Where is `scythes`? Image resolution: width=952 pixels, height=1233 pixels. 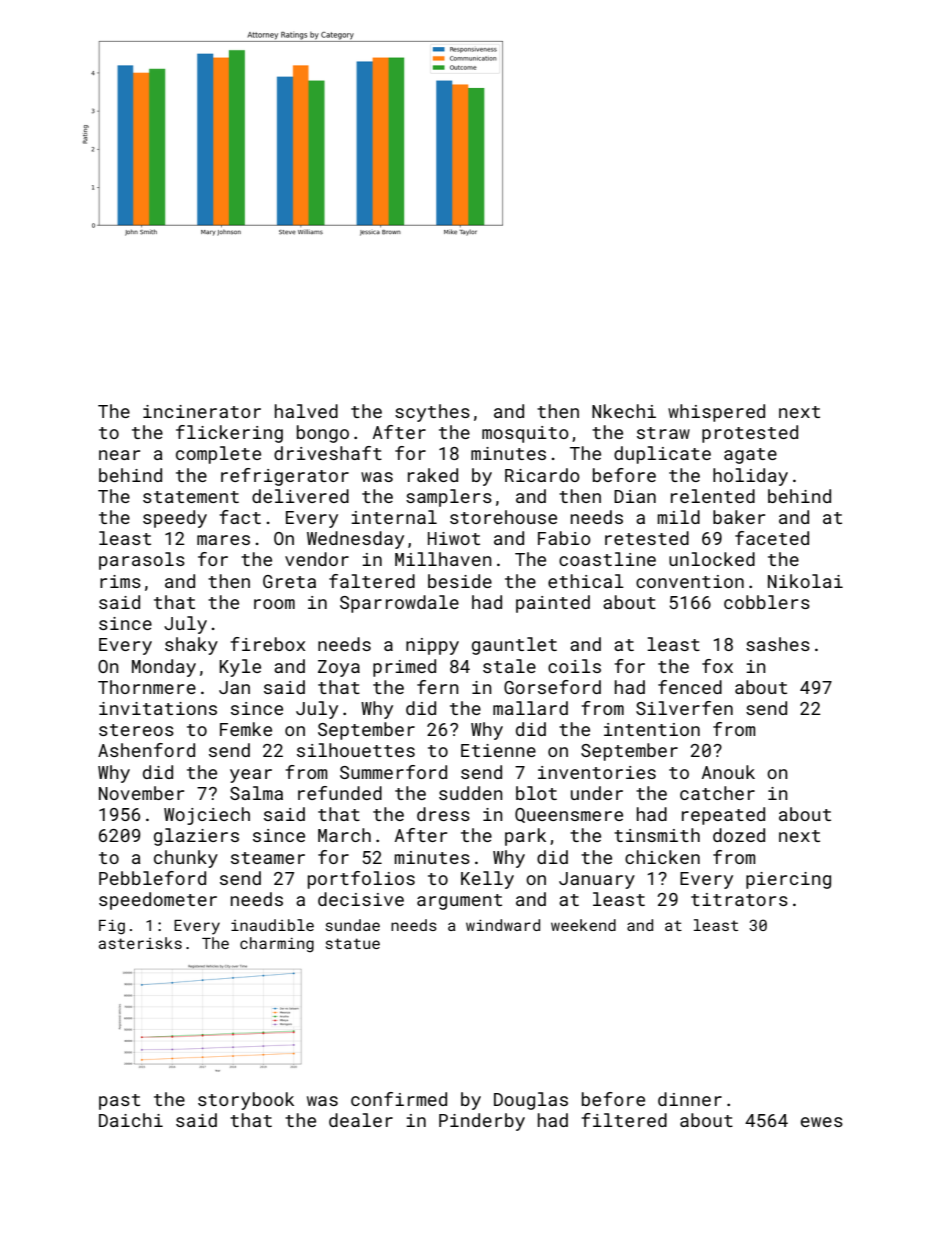 scythes is located at coordinates (432, 413).
